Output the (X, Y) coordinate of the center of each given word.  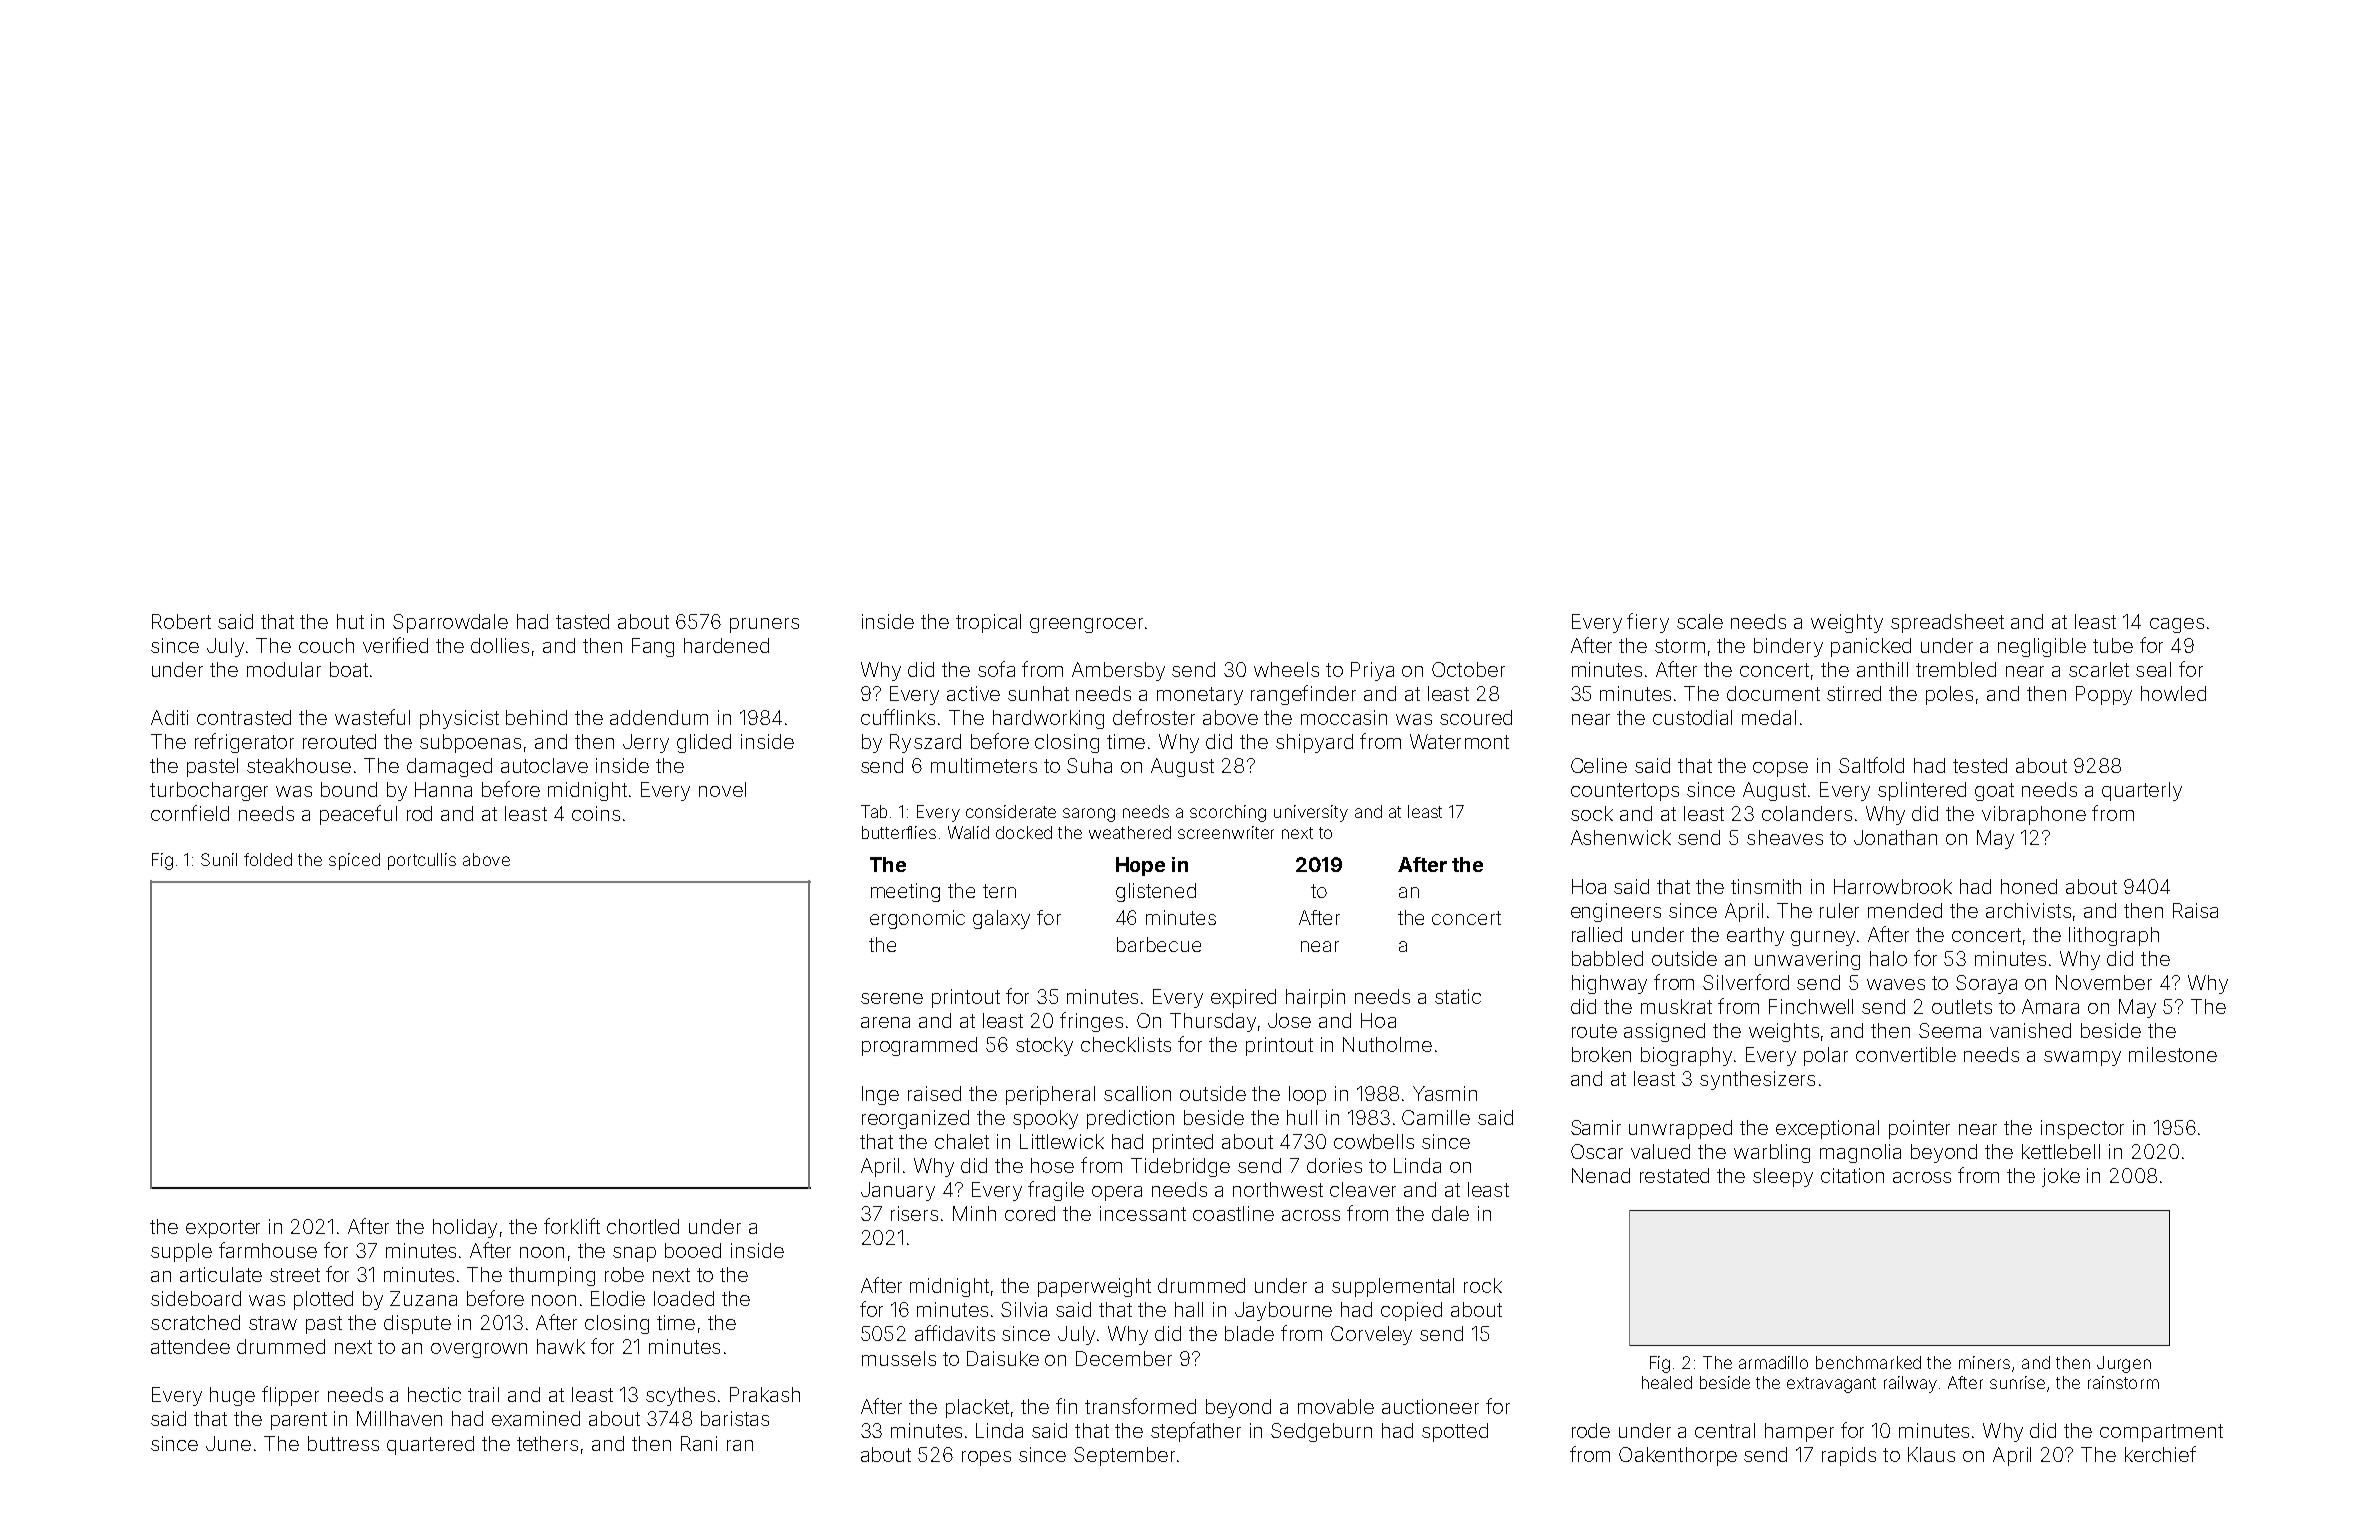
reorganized (915, 1119)
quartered (430, 1445)
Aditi (169, 717)
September (1124, 1456)
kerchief (2160, 1454)
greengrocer (1086, 625)
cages (2177, 625)
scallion (1137, 1093)
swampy (2082, 1058)
